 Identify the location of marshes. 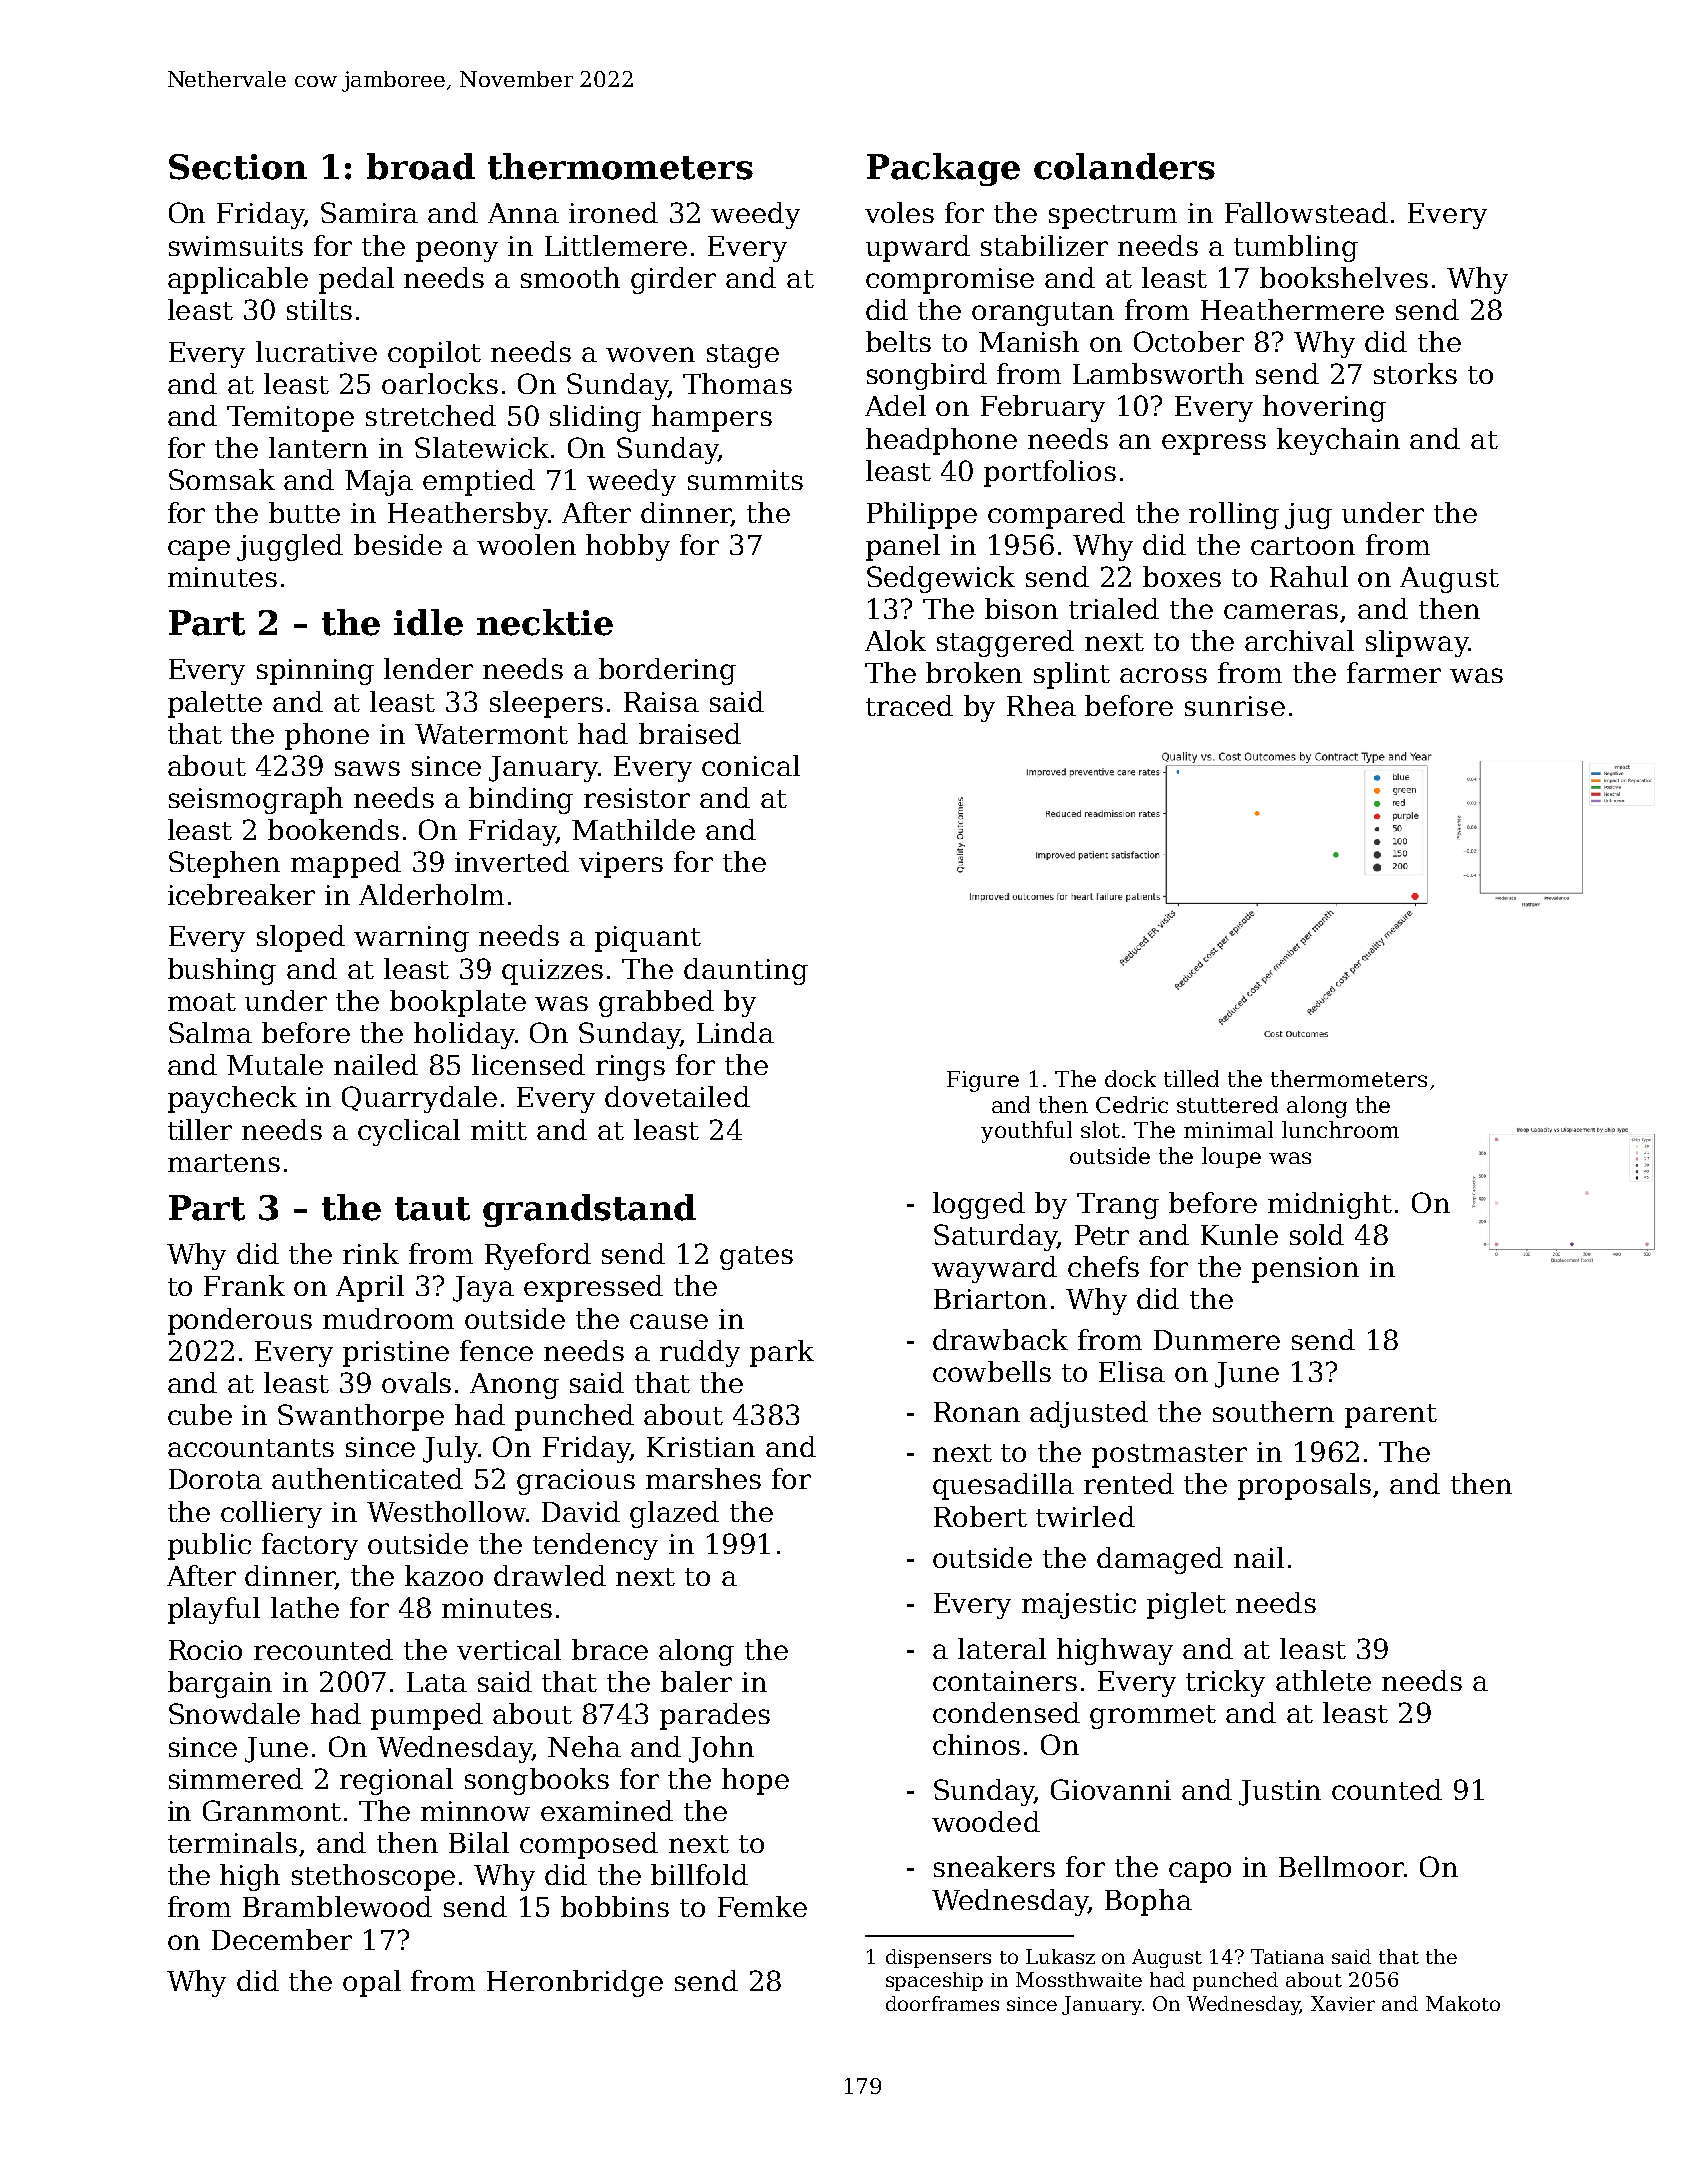
(703, 1478).
